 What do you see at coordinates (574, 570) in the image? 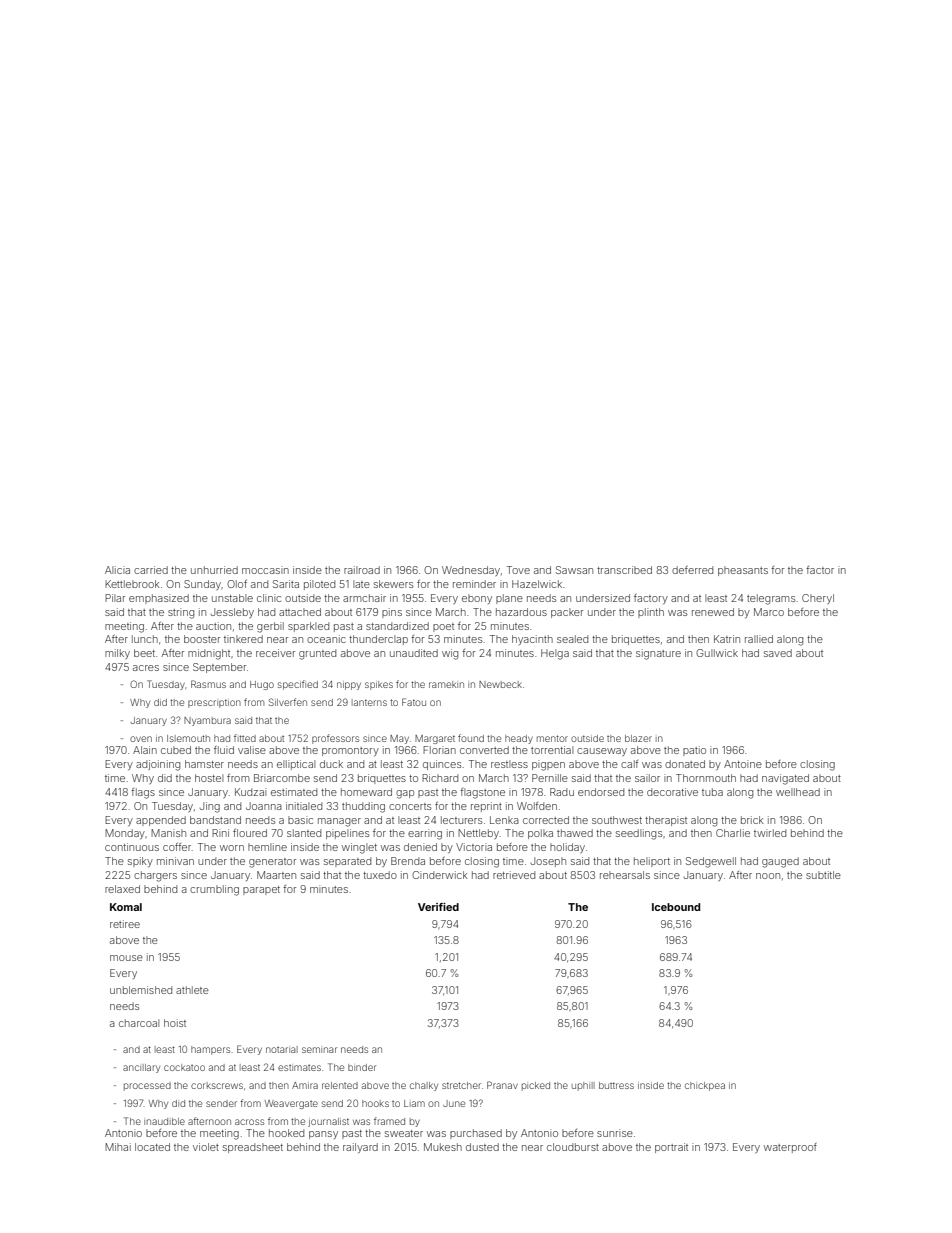
I see `Sawsan` at bounding box center [574, 570].
